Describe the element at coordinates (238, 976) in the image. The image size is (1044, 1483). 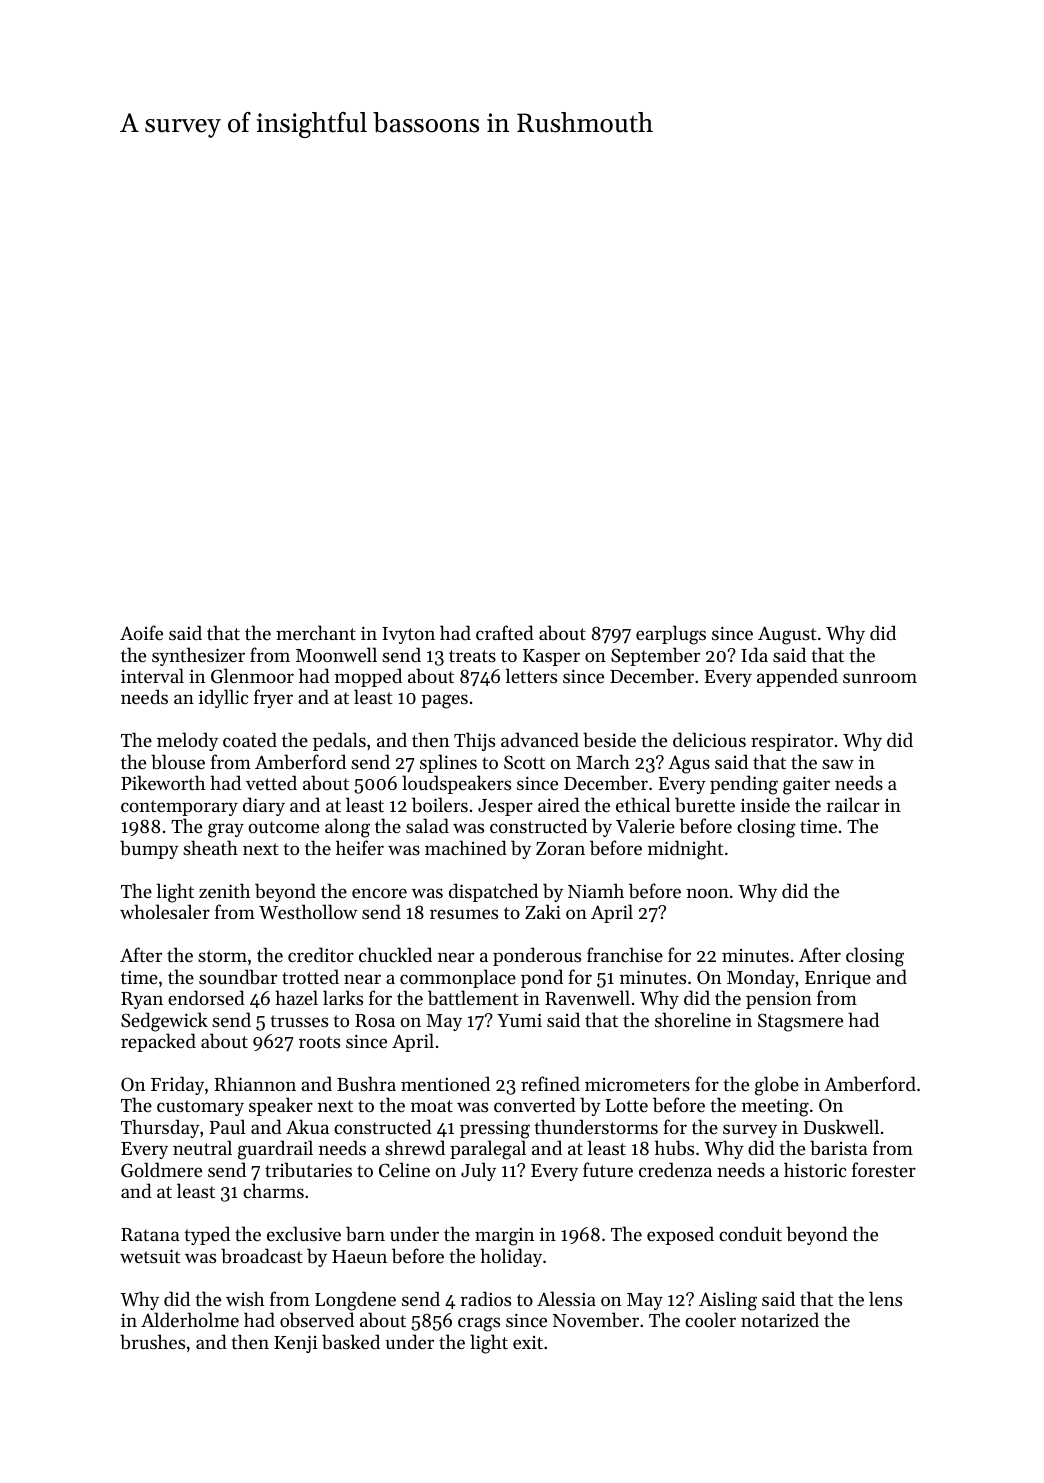
I see `soundbar` at that location.
